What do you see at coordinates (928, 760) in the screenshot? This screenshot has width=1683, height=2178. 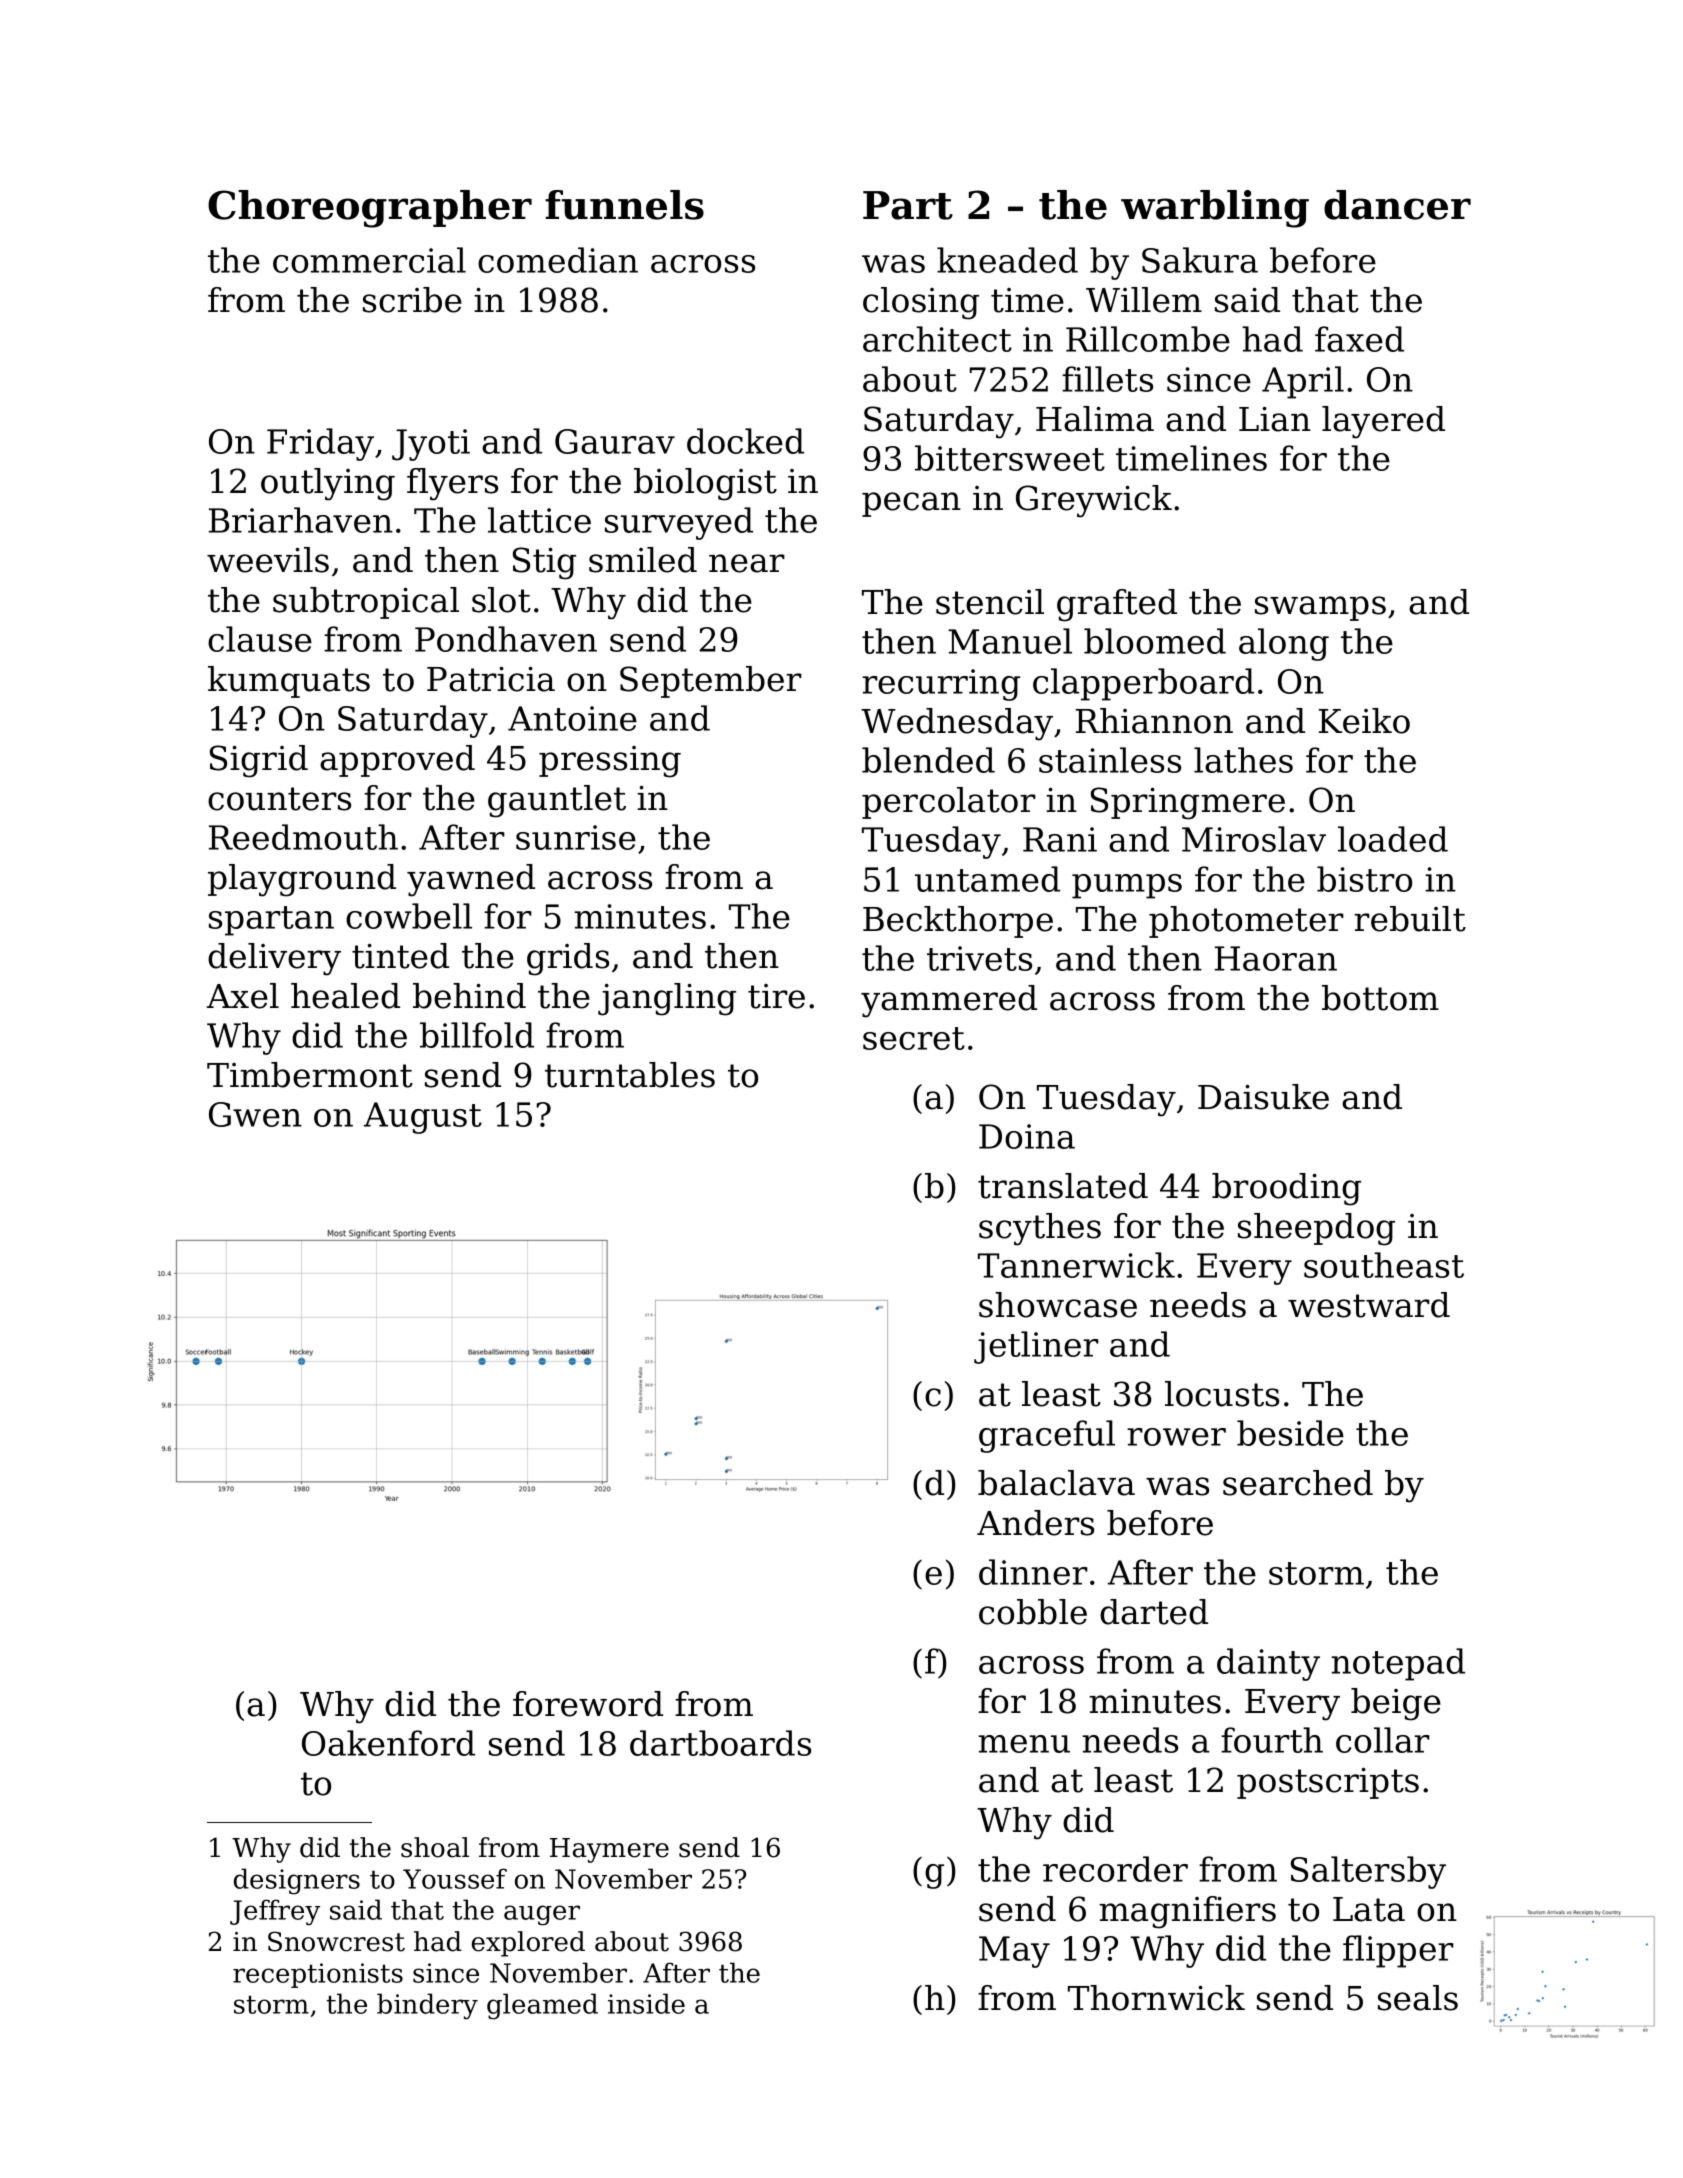 I see `blended` at bounding box center [928, 760].
